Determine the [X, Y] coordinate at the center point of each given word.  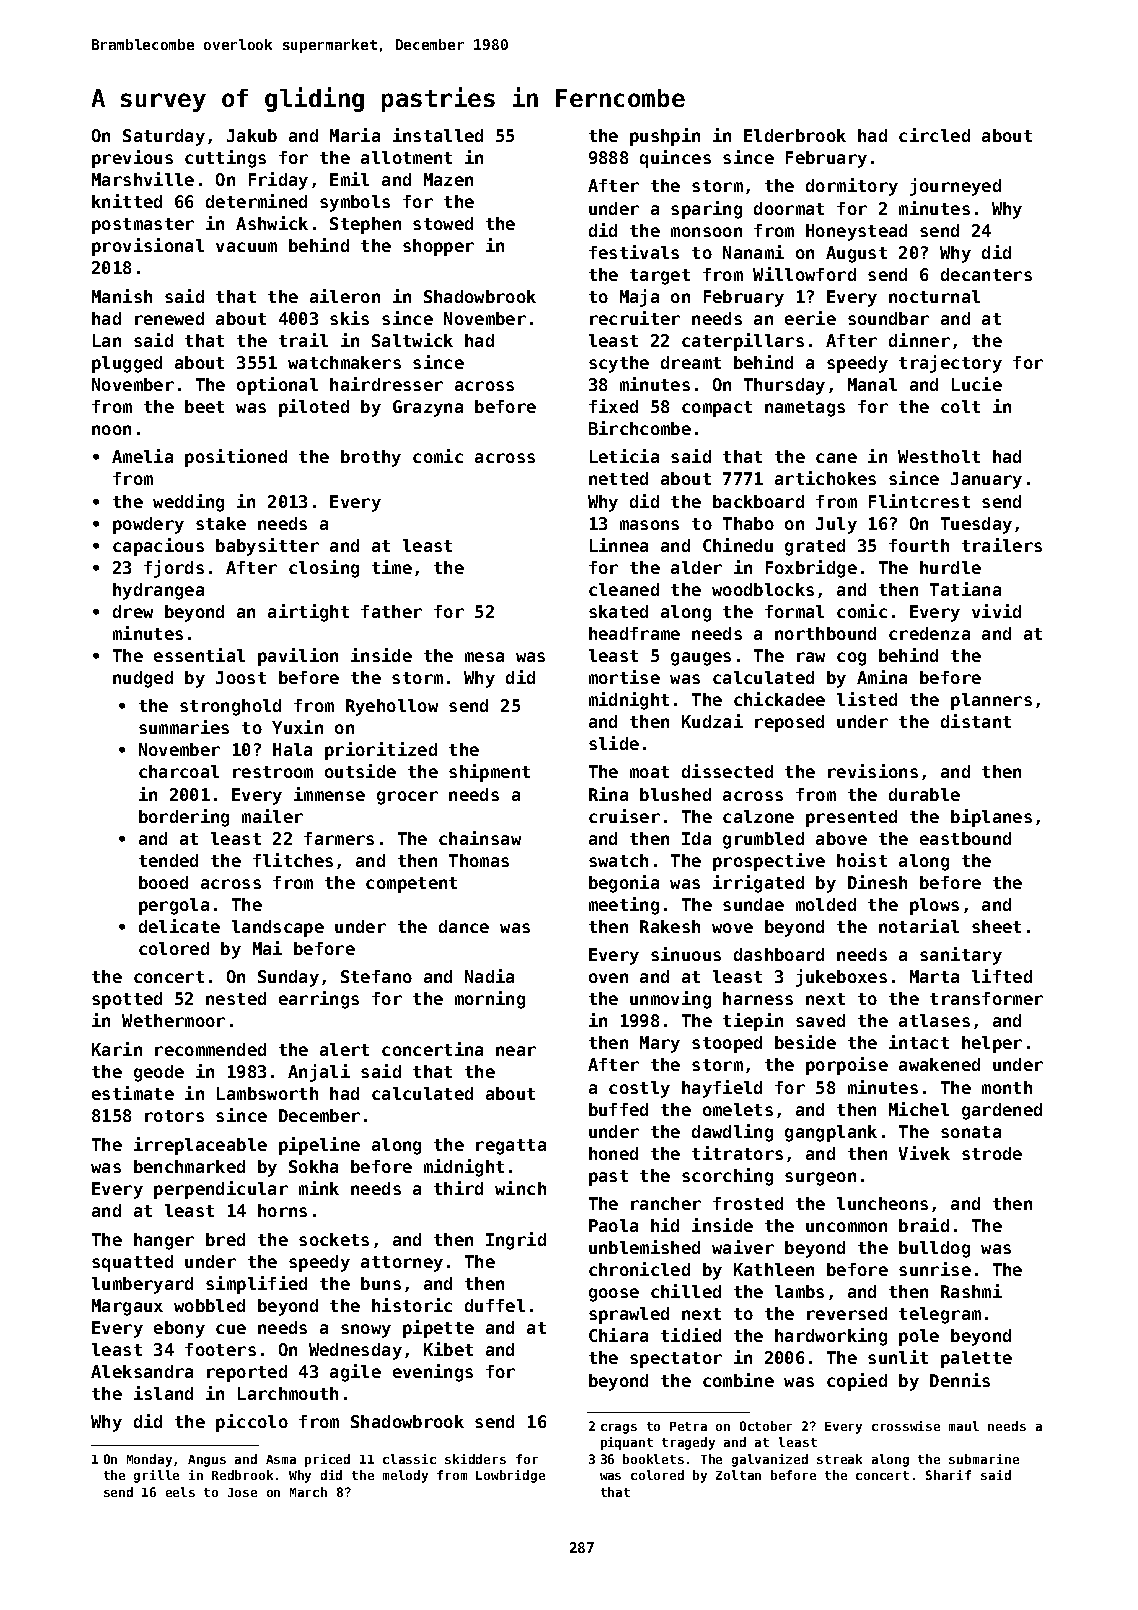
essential [199, 655]
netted [618, 478]
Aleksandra [142, 1371]
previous [132, 159]
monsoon [706, 232]
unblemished [644, 1247]
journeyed [955, 187]
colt [960, 406]
